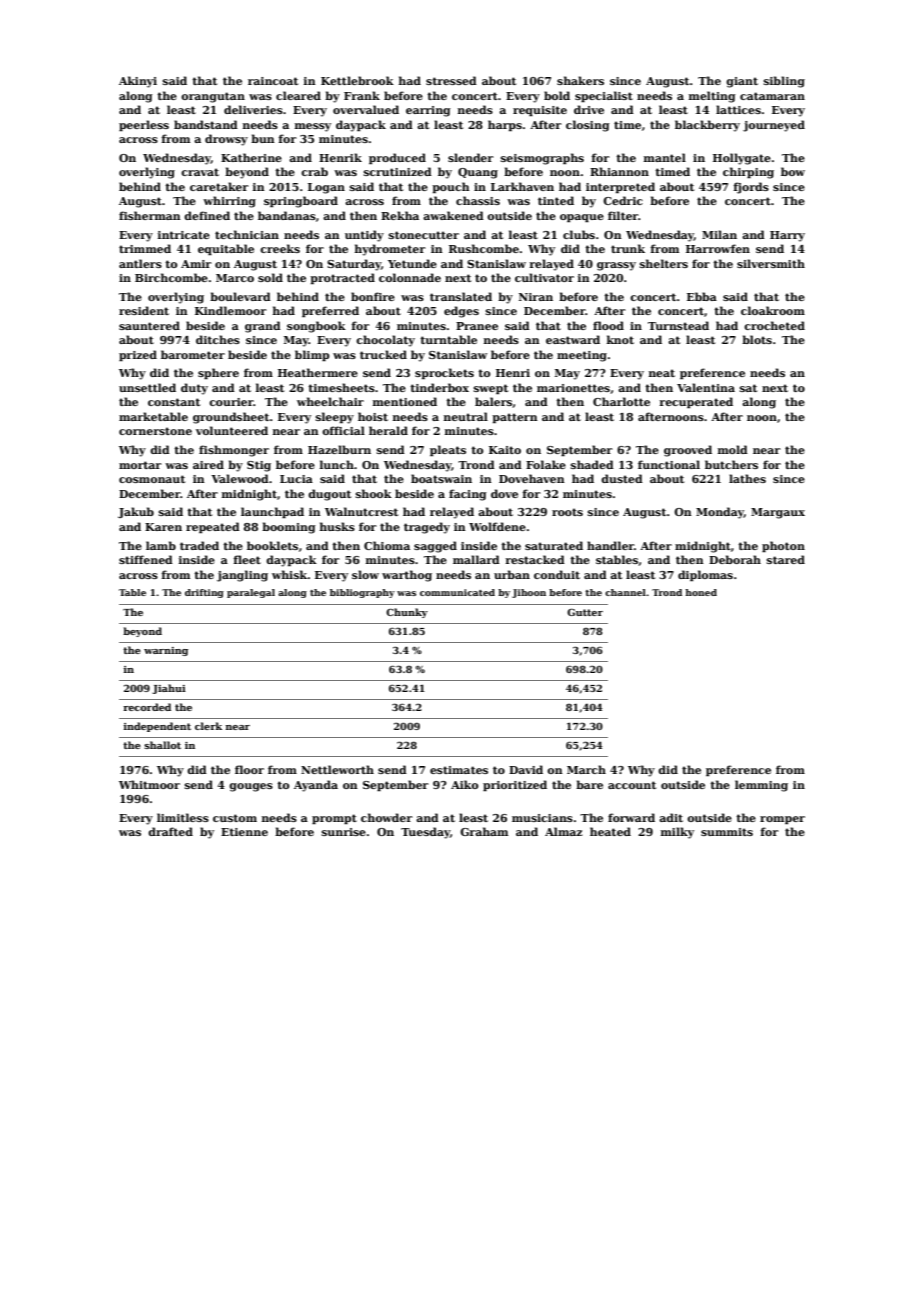  What do you see at coordinates (742, 82) in the screenshot?
I see `giant` at bounding box center [742, 82].
